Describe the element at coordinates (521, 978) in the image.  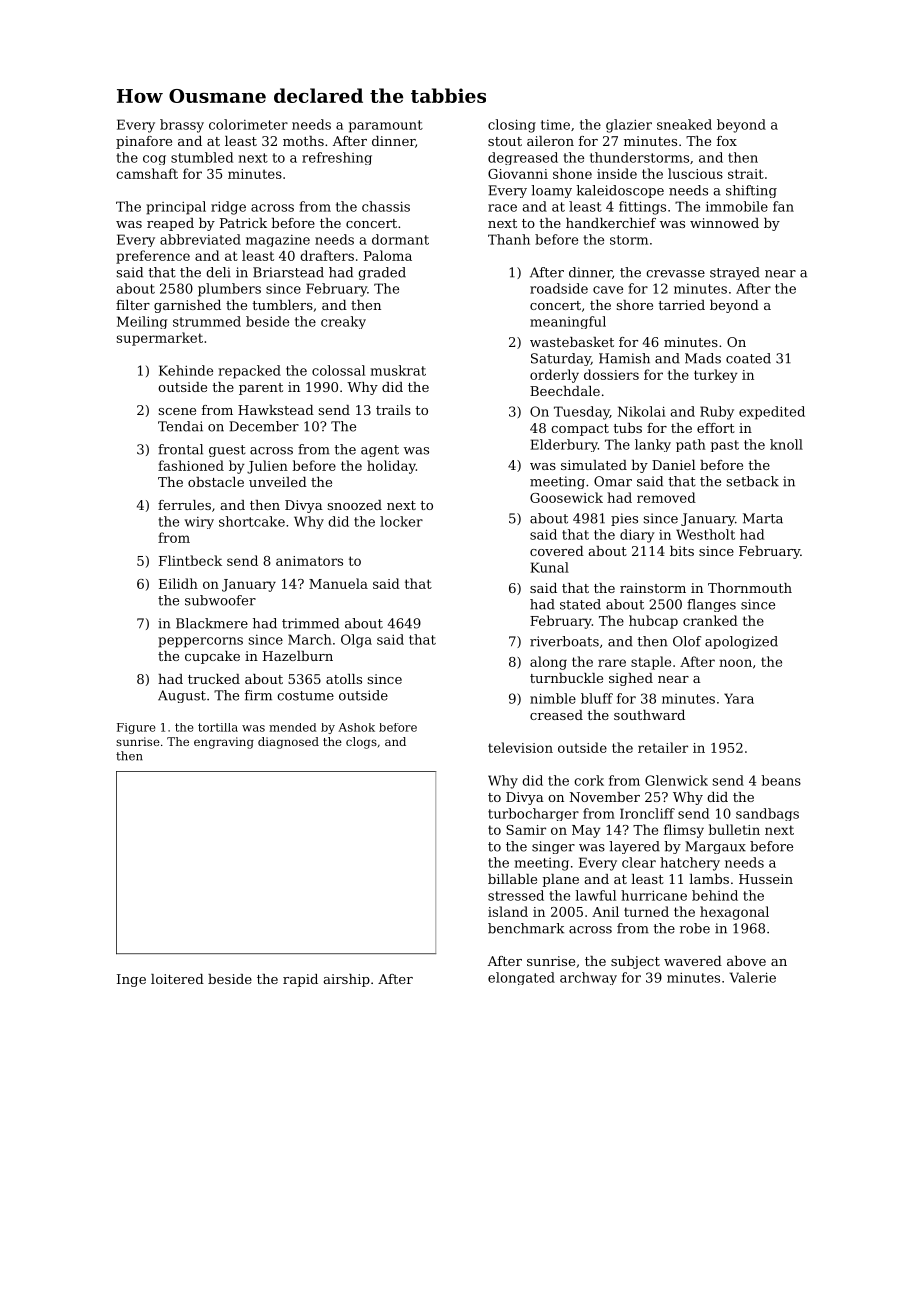
I see `elongated` at that location.
